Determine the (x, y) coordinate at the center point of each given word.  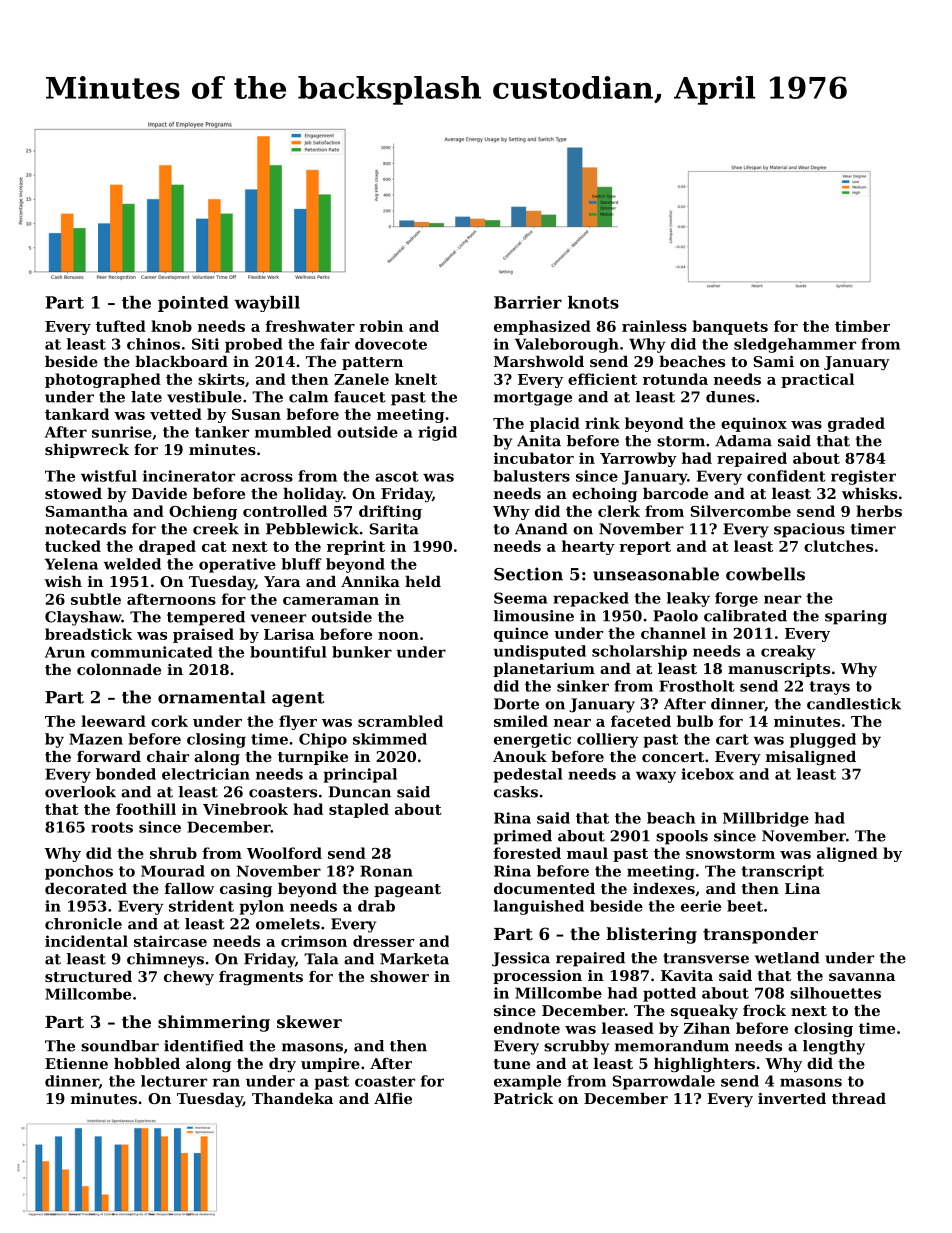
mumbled (293, 432)
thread (859, 1098)
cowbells (765, 574)
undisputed (539, 652)
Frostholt (697, 686)
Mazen (96, 739)
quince (521, 634)
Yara (282, 581)
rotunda (675, 379)
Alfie (393, 1098)
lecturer (174, 1081)
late (146, 397)
